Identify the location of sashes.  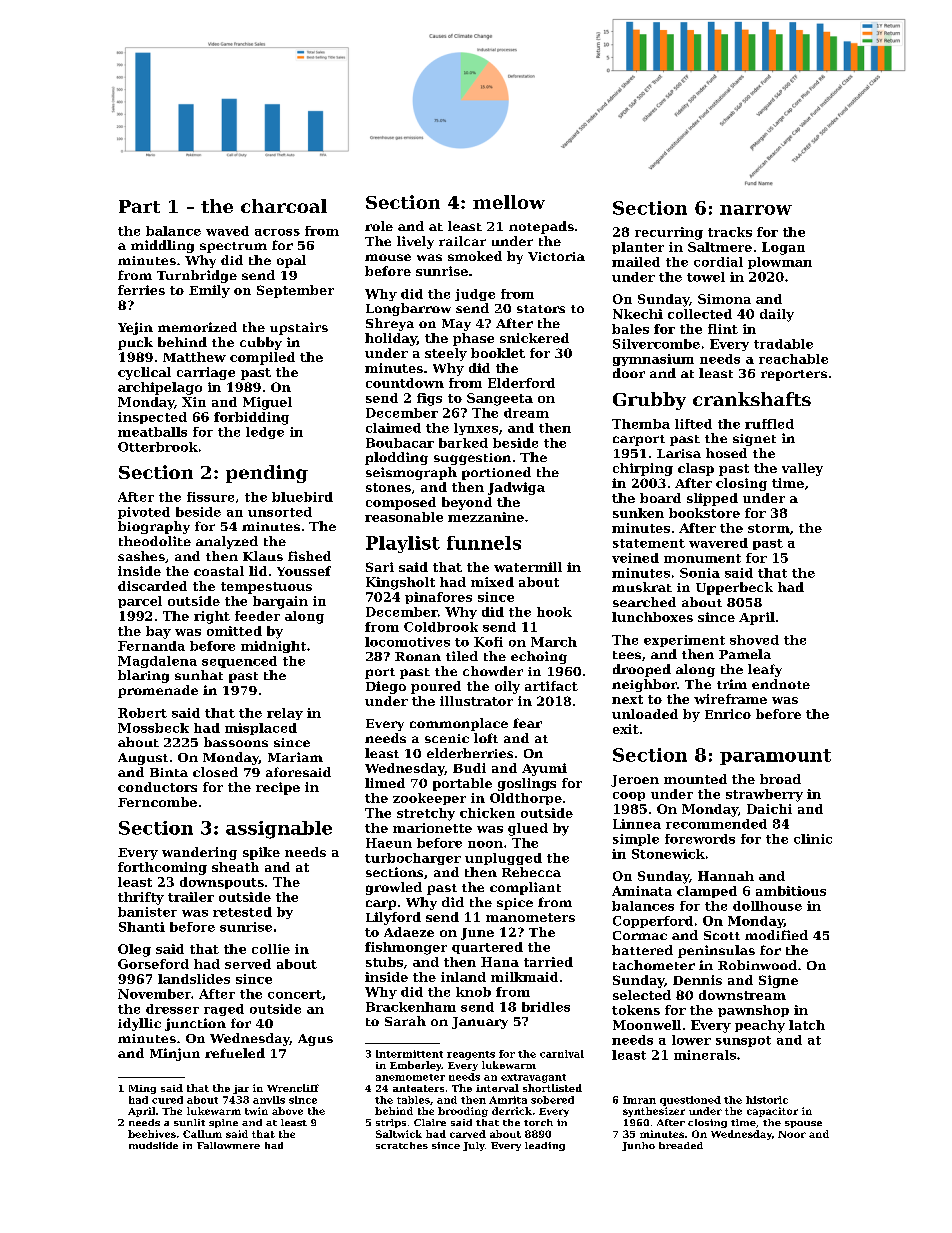
(141, 556).
